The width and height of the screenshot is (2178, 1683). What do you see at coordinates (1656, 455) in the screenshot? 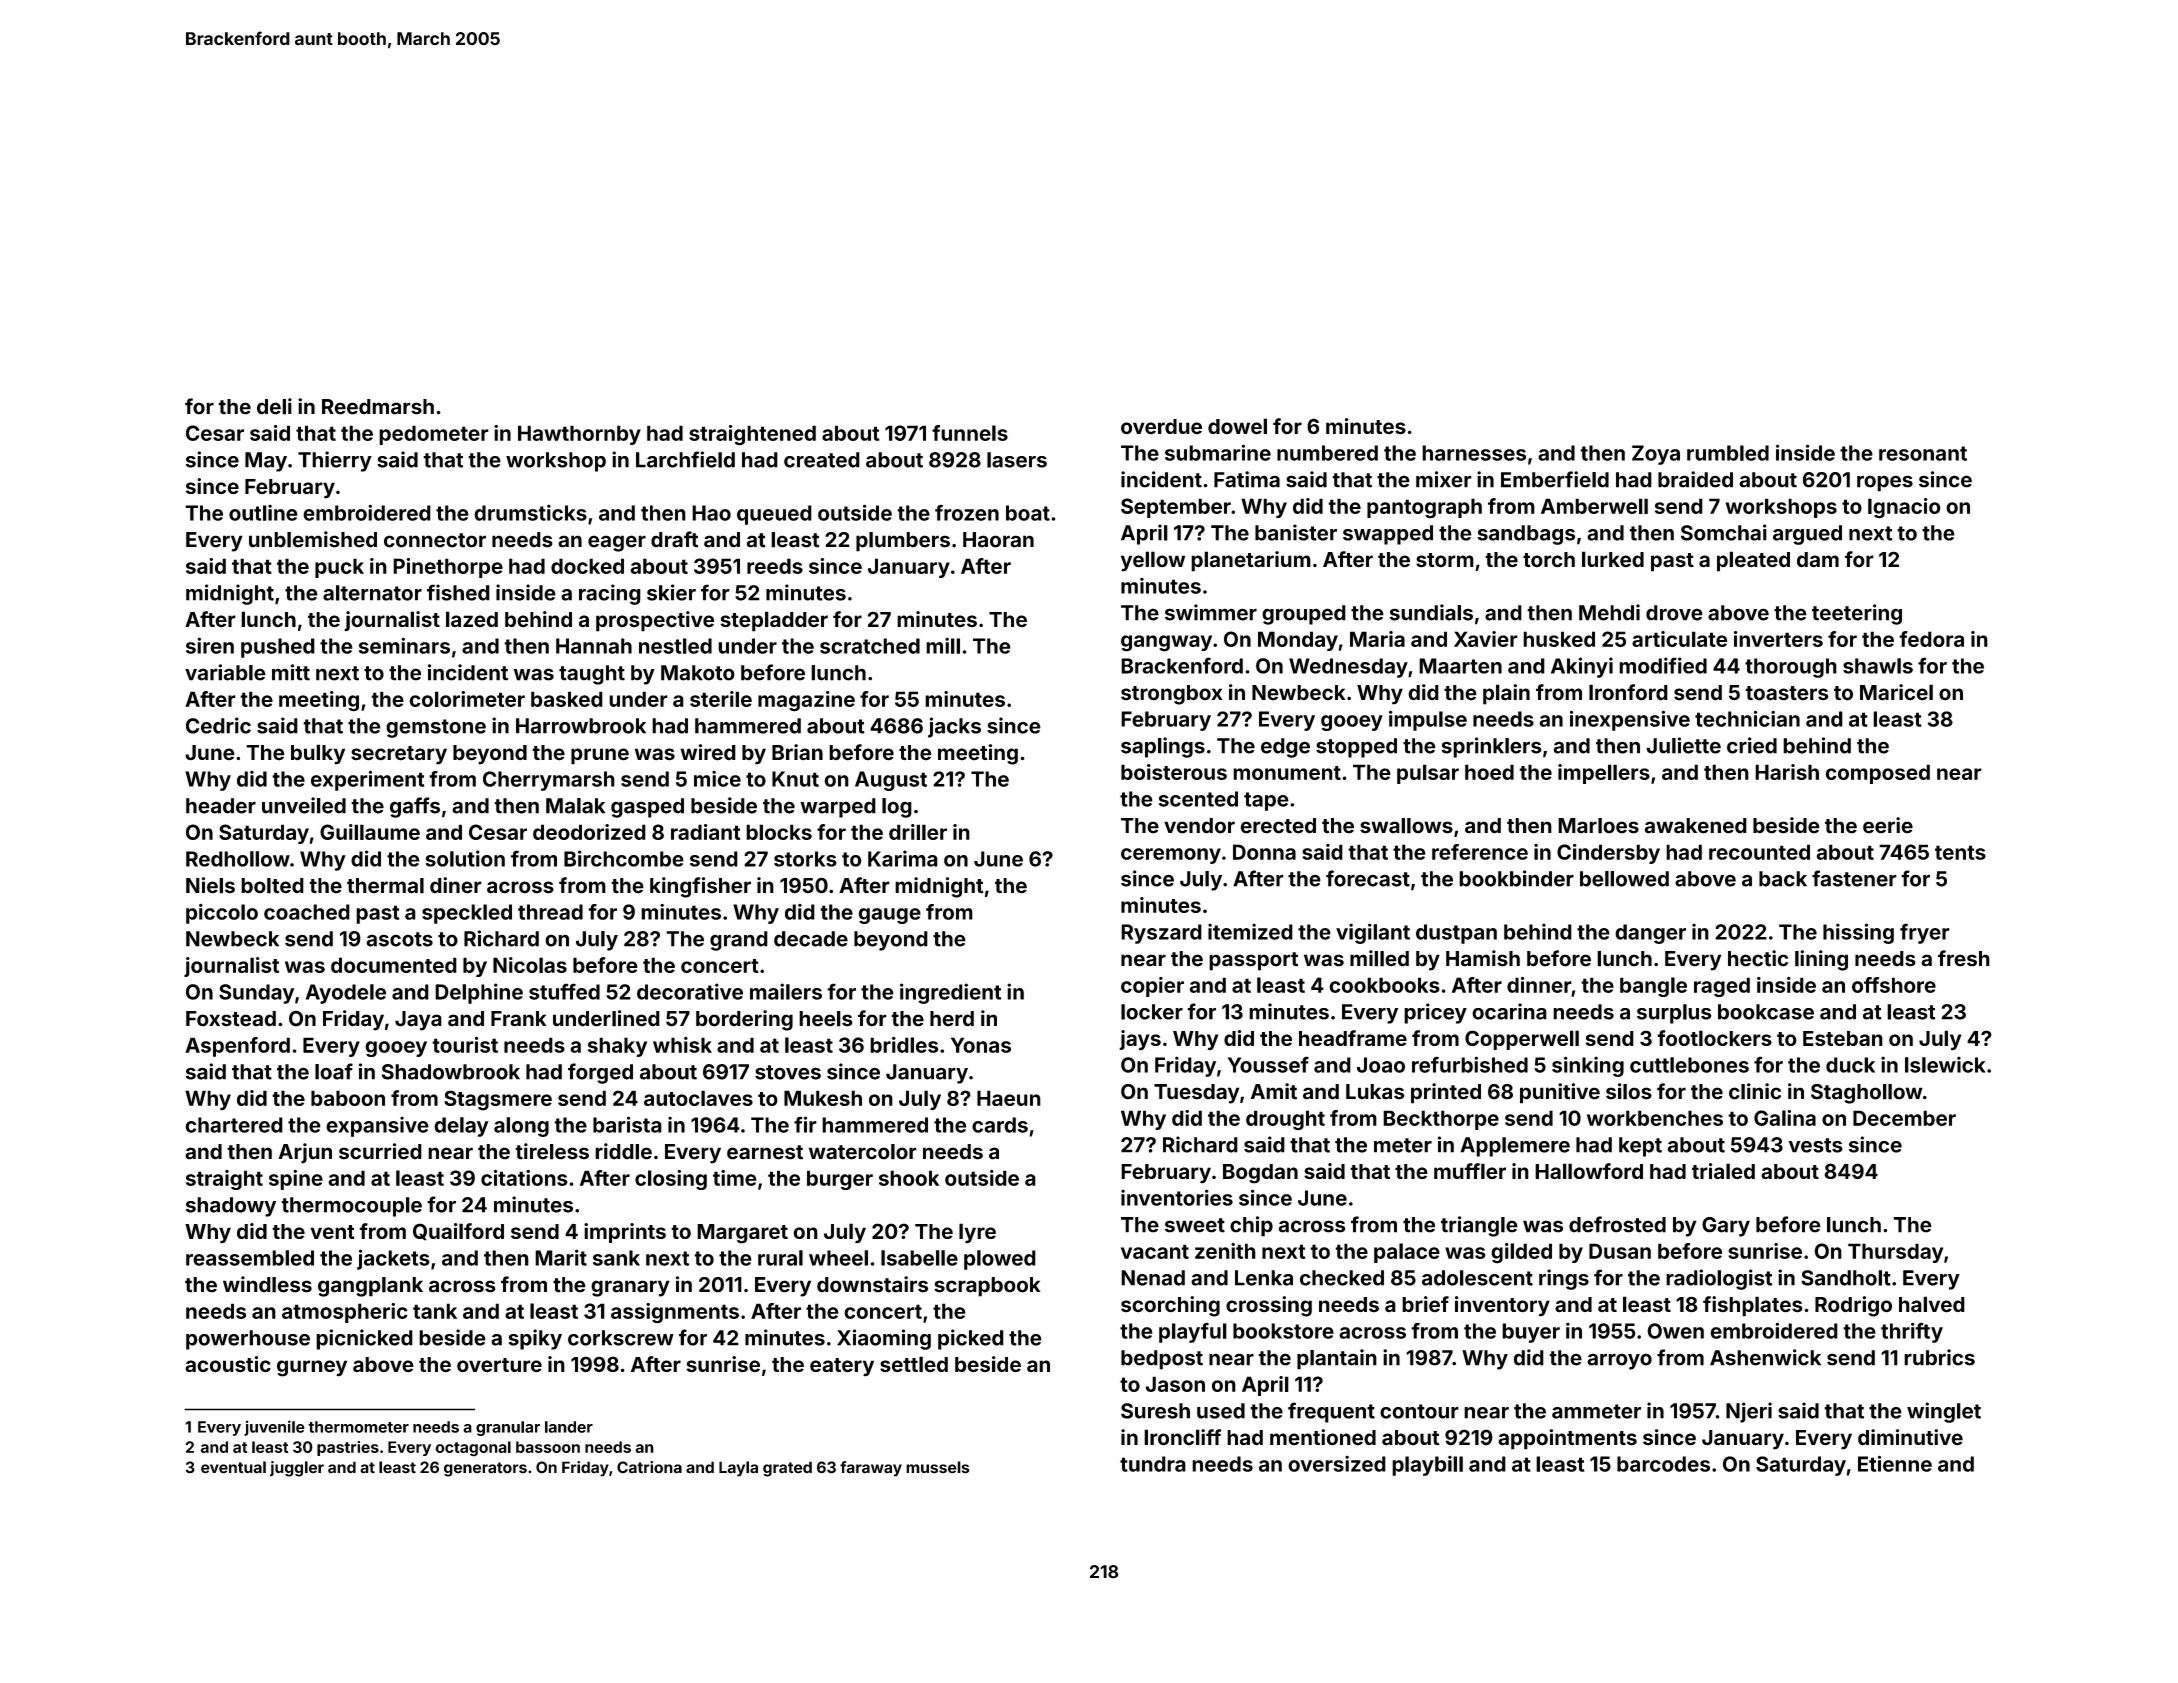
I see `Zoya` at bounding box center [1656, 455].
